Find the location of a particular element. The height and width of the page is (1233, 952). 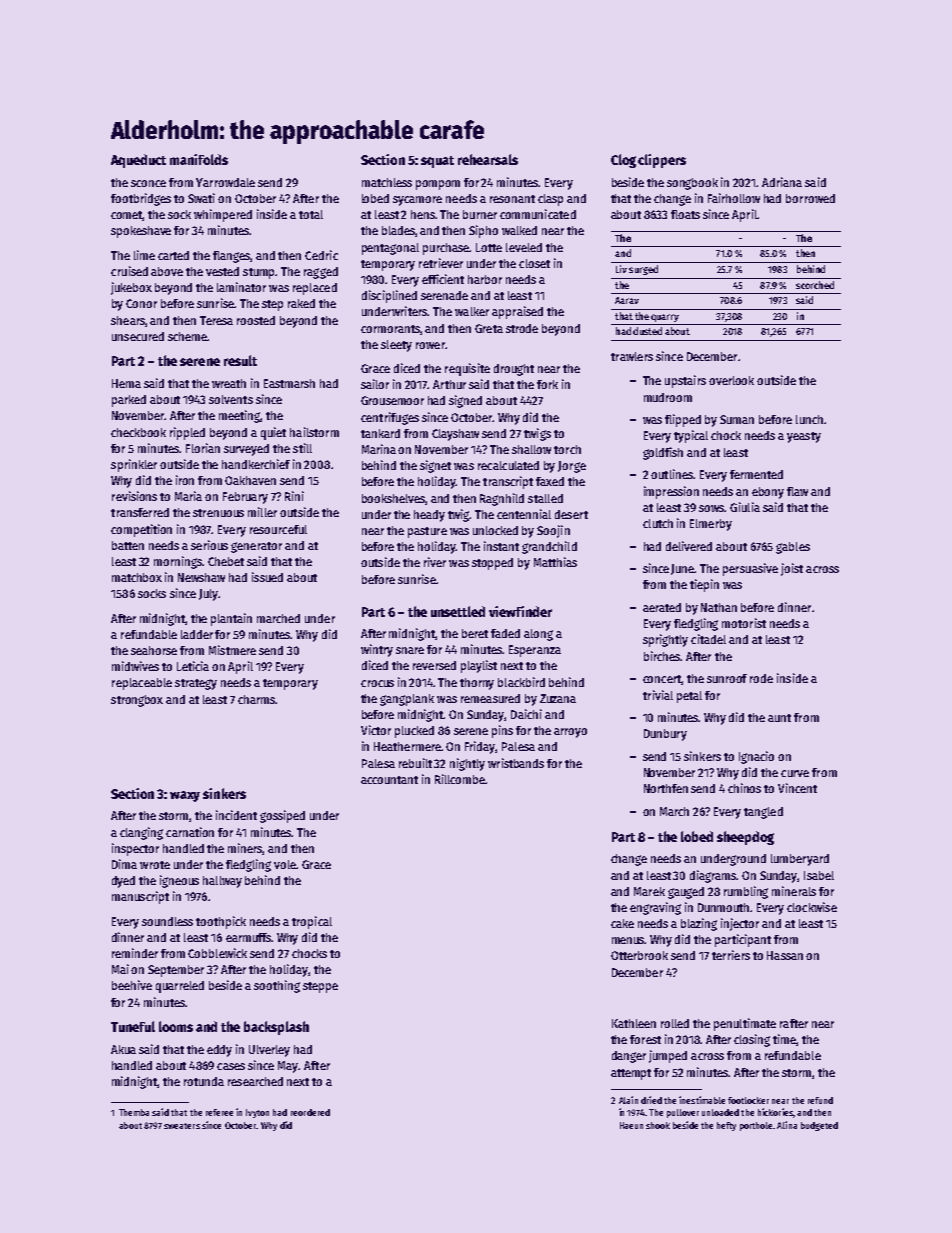

May is located at coordinates (288, 1067).
